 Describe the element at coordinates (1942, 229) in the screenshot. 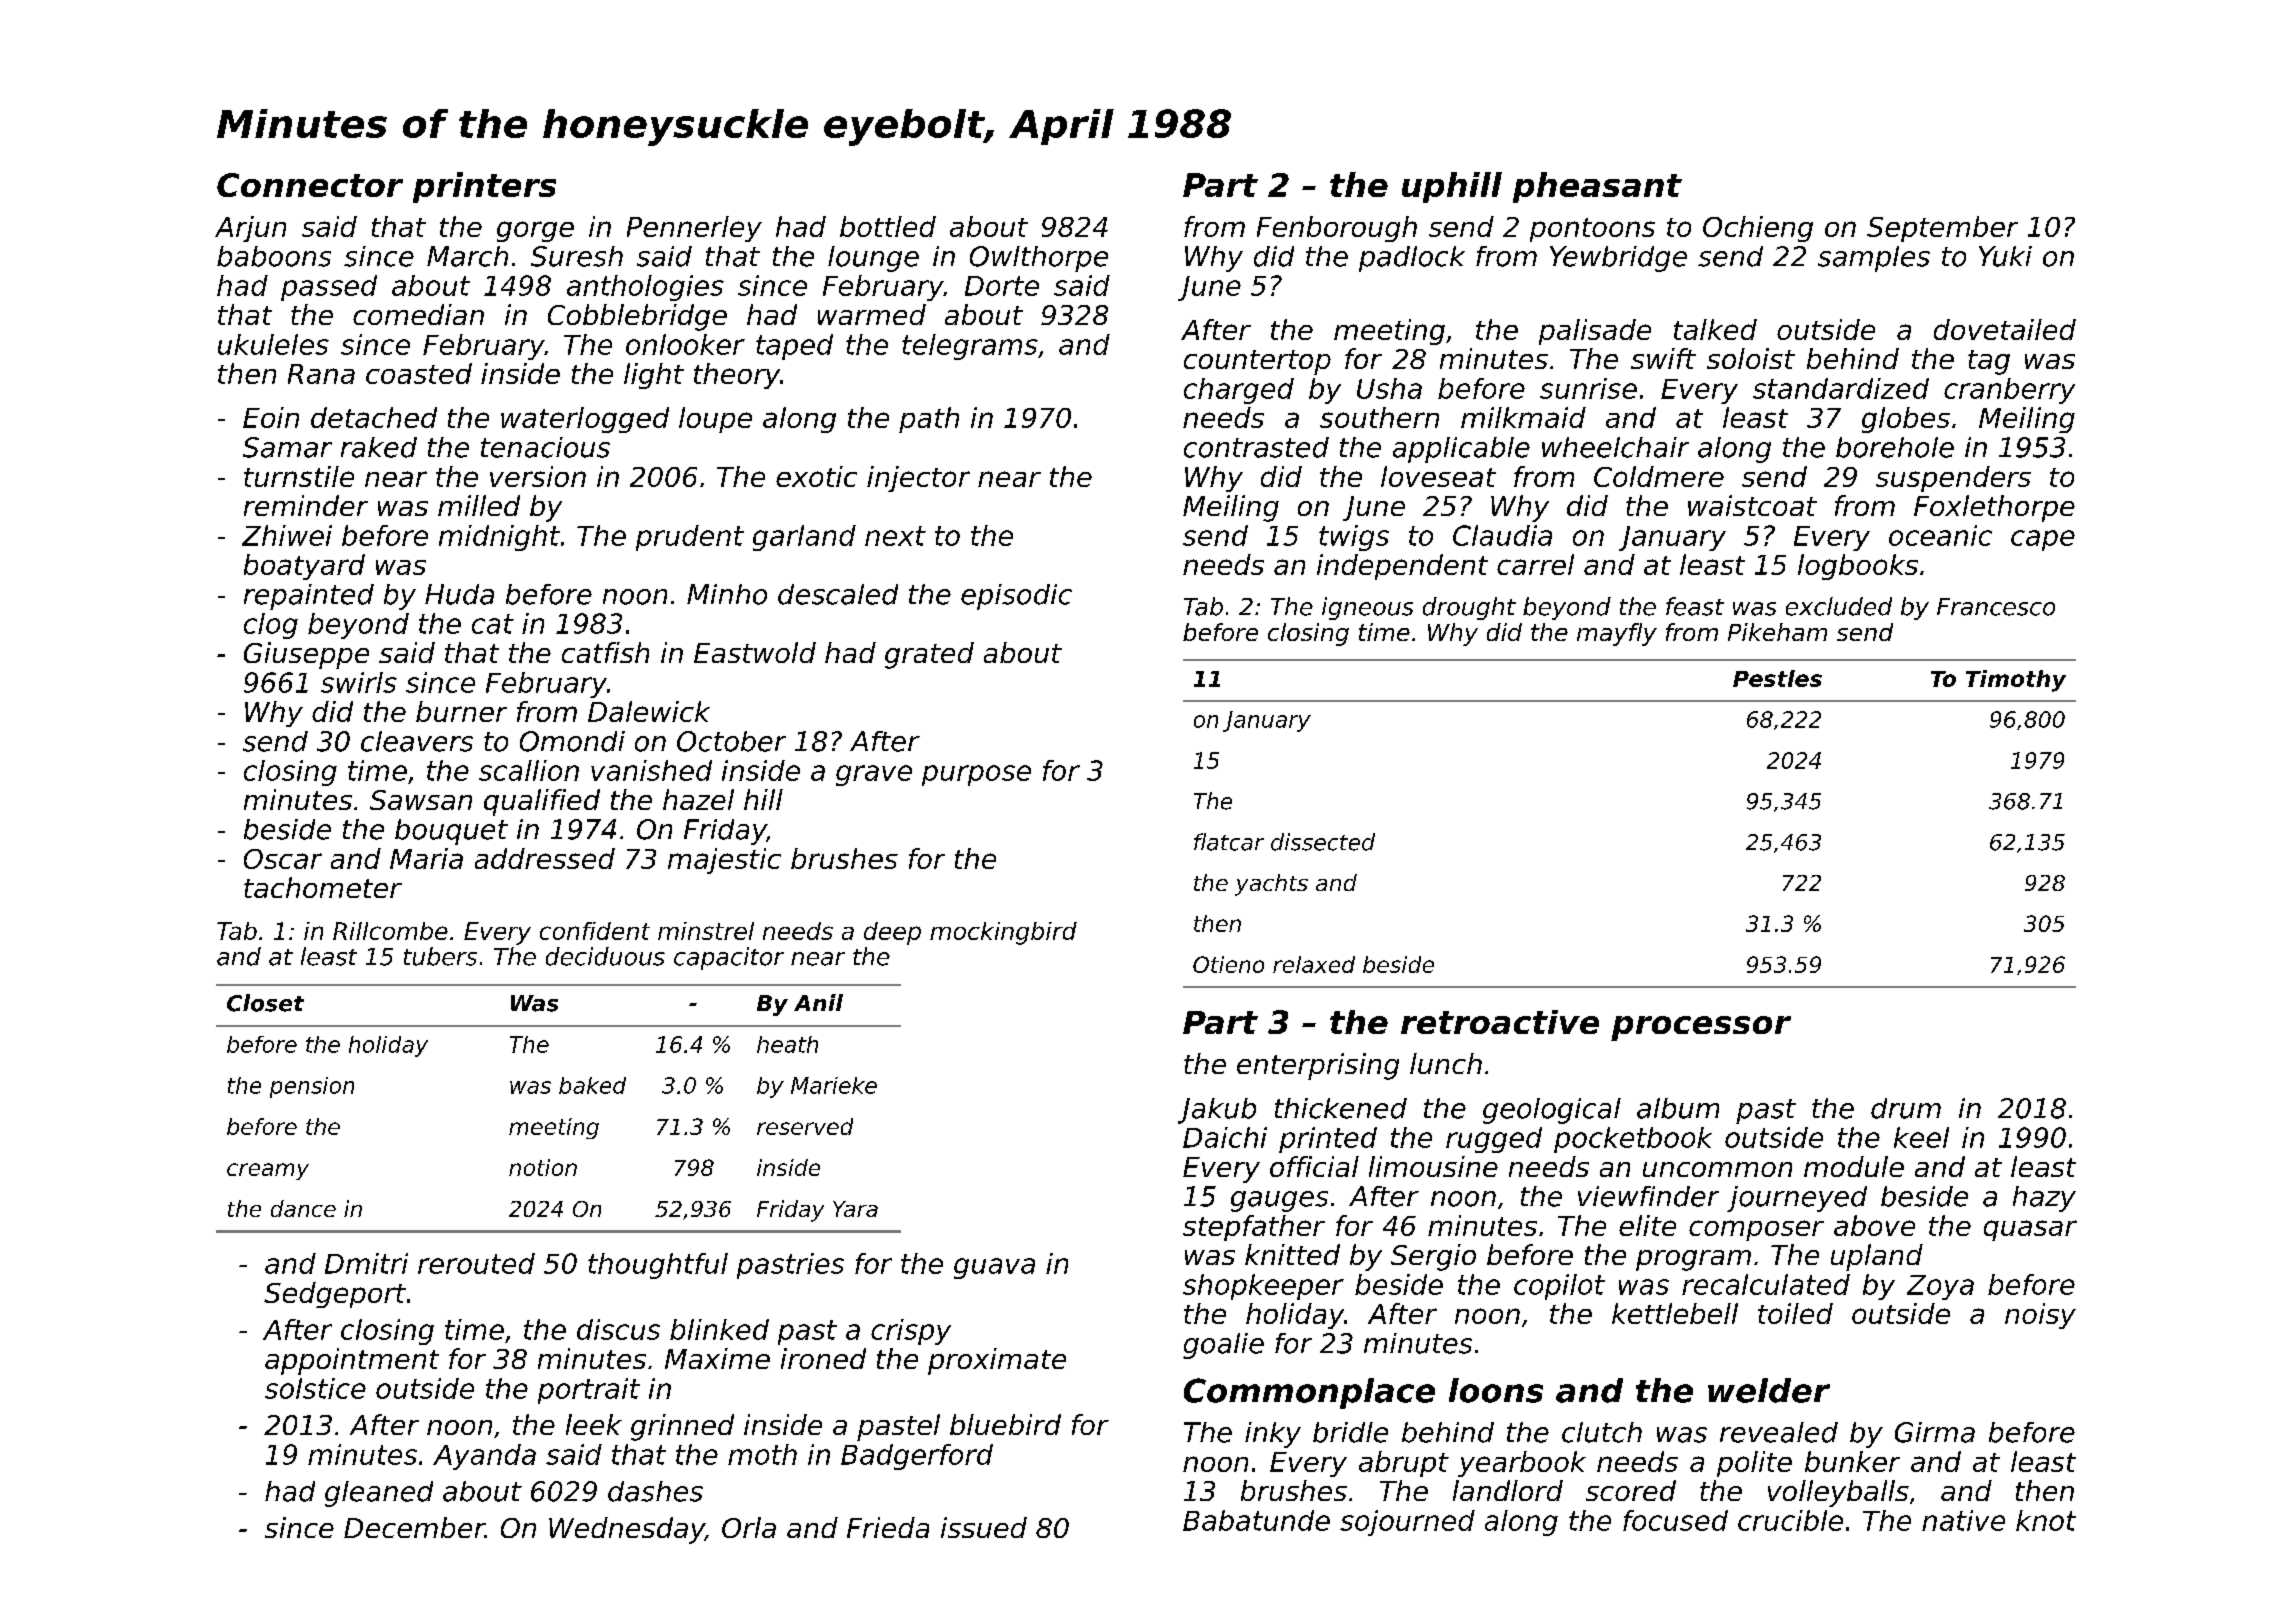

I see `September` at that location.
